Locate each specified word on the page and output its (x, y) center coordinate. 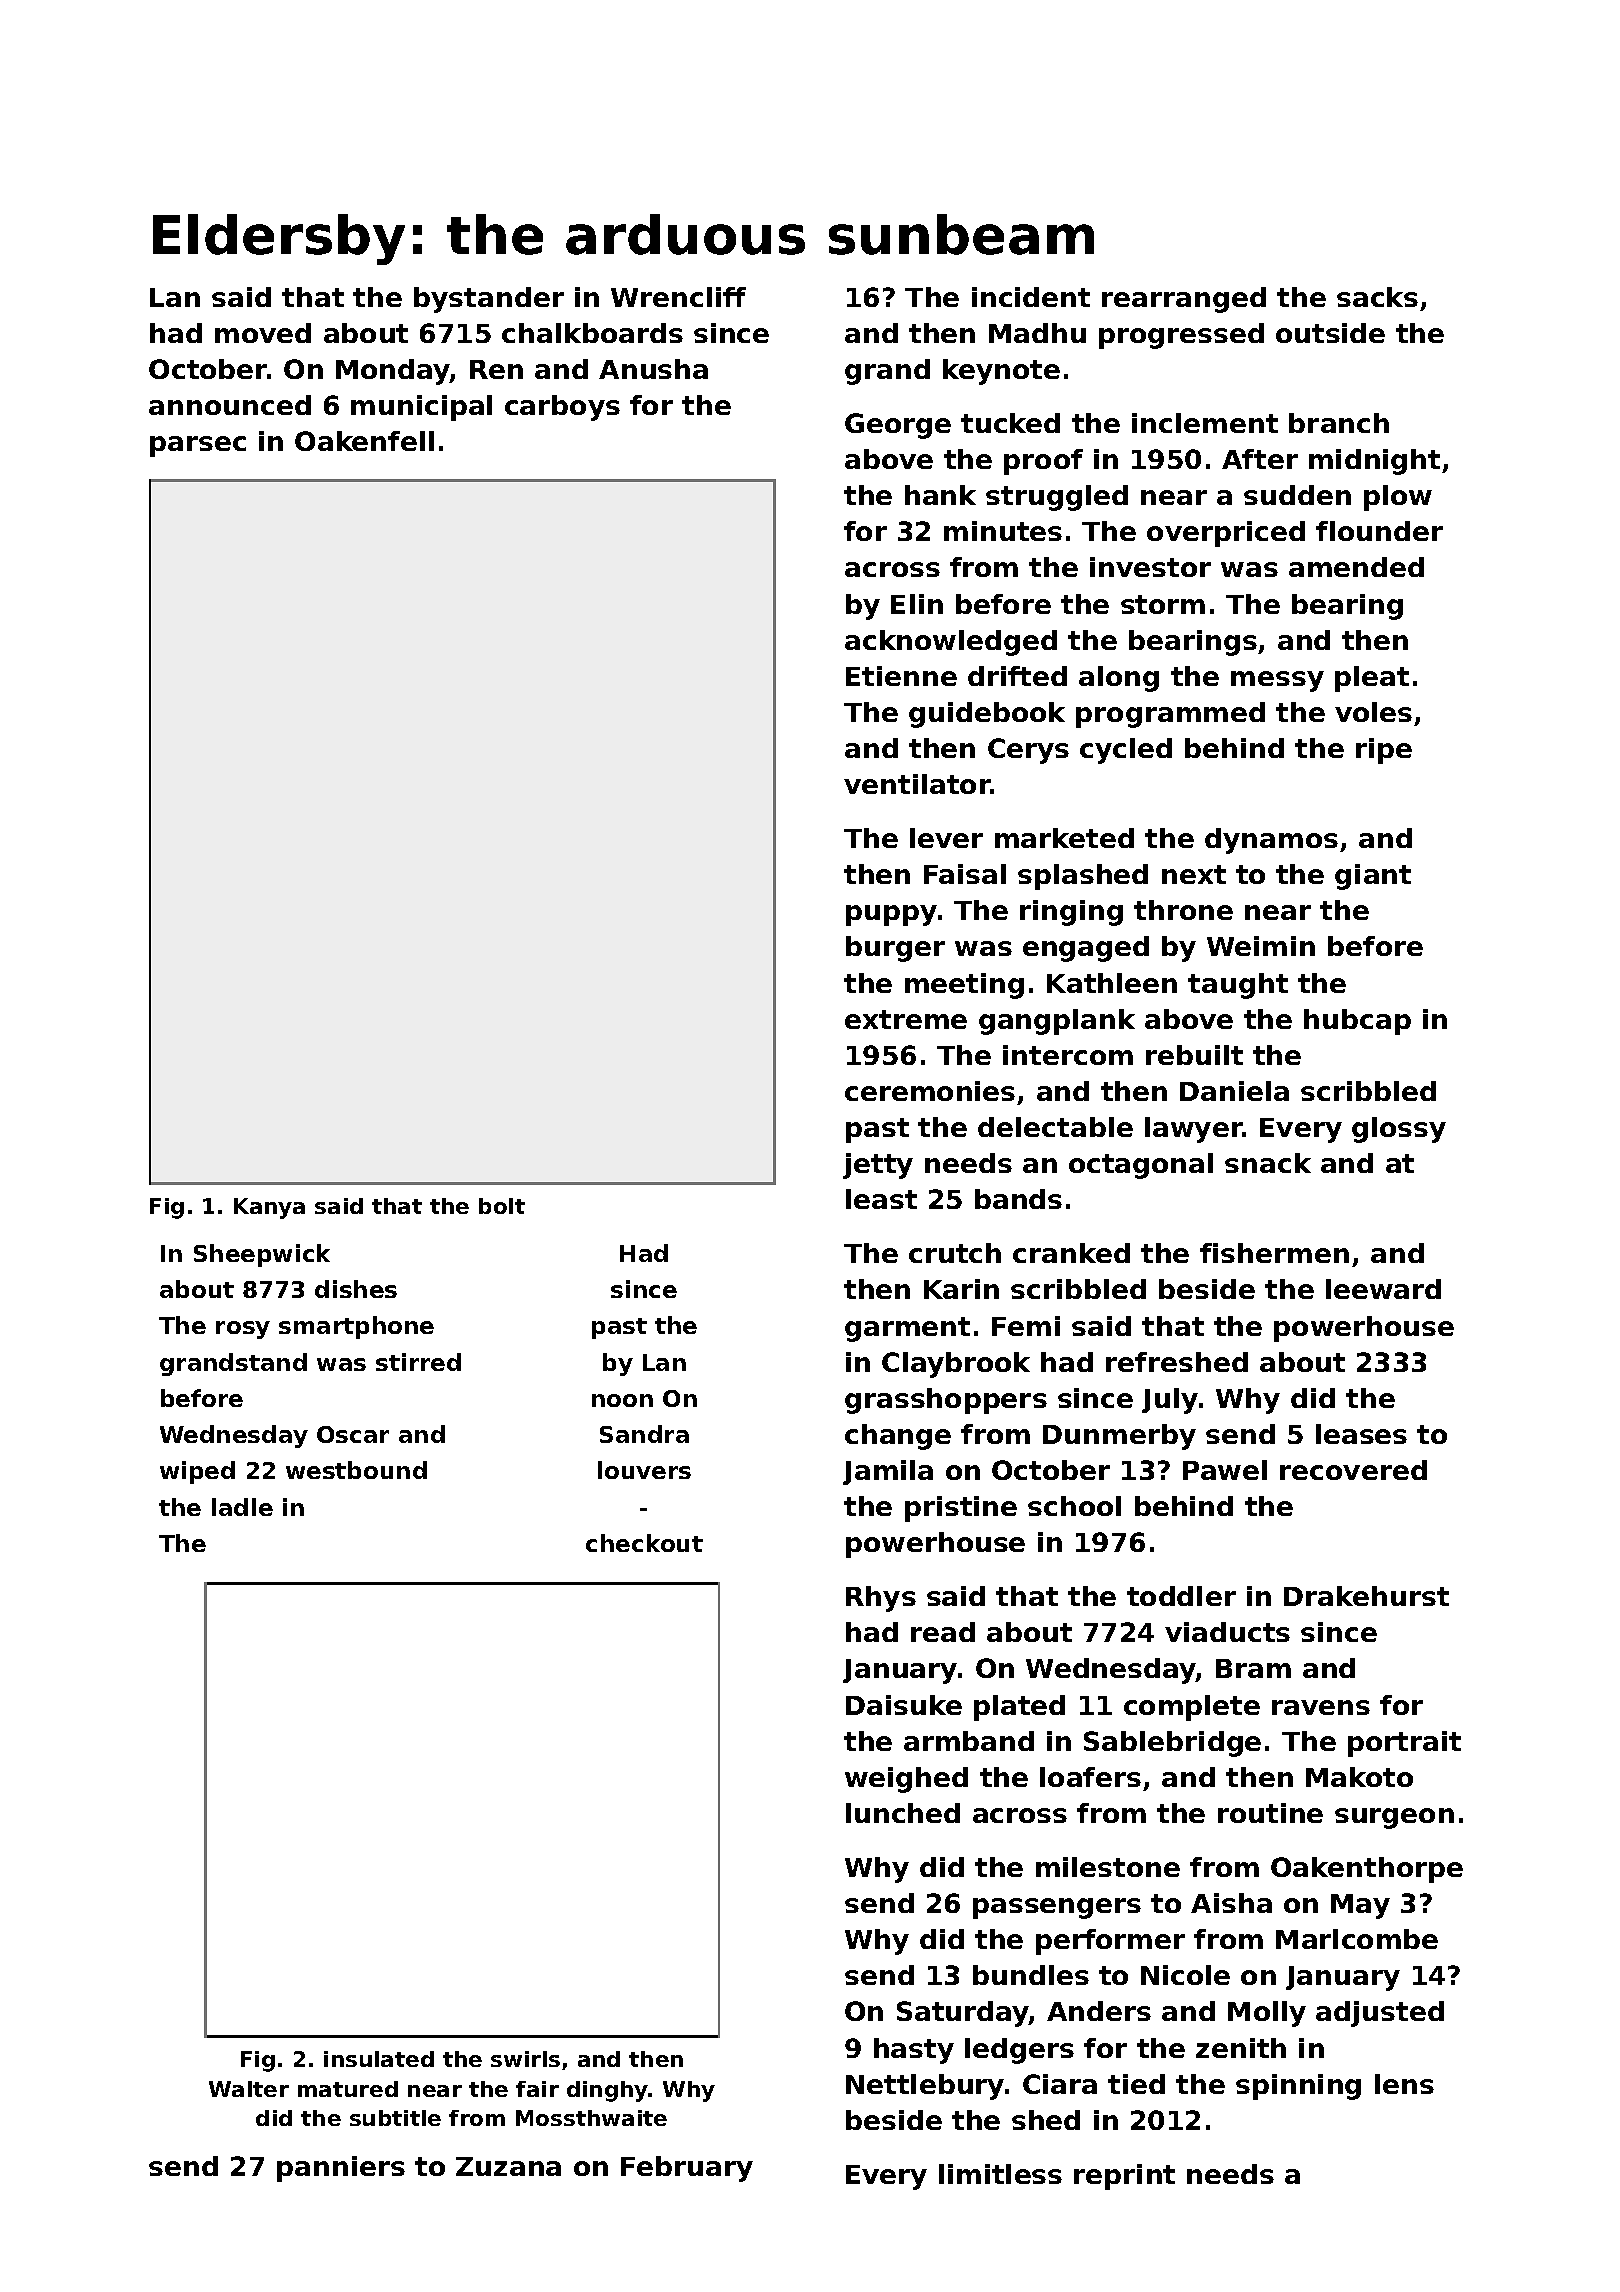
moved (263, 333)
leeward (1383, 1289)
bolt (502, 1206)
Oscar (353, 1434)
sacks (1377, 297)
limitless (1000, 2174)
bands (1018, 1199)
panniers (341, 2169)
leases (1361, 1434)
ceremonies (930, 1091)
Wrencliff (678, 297)
